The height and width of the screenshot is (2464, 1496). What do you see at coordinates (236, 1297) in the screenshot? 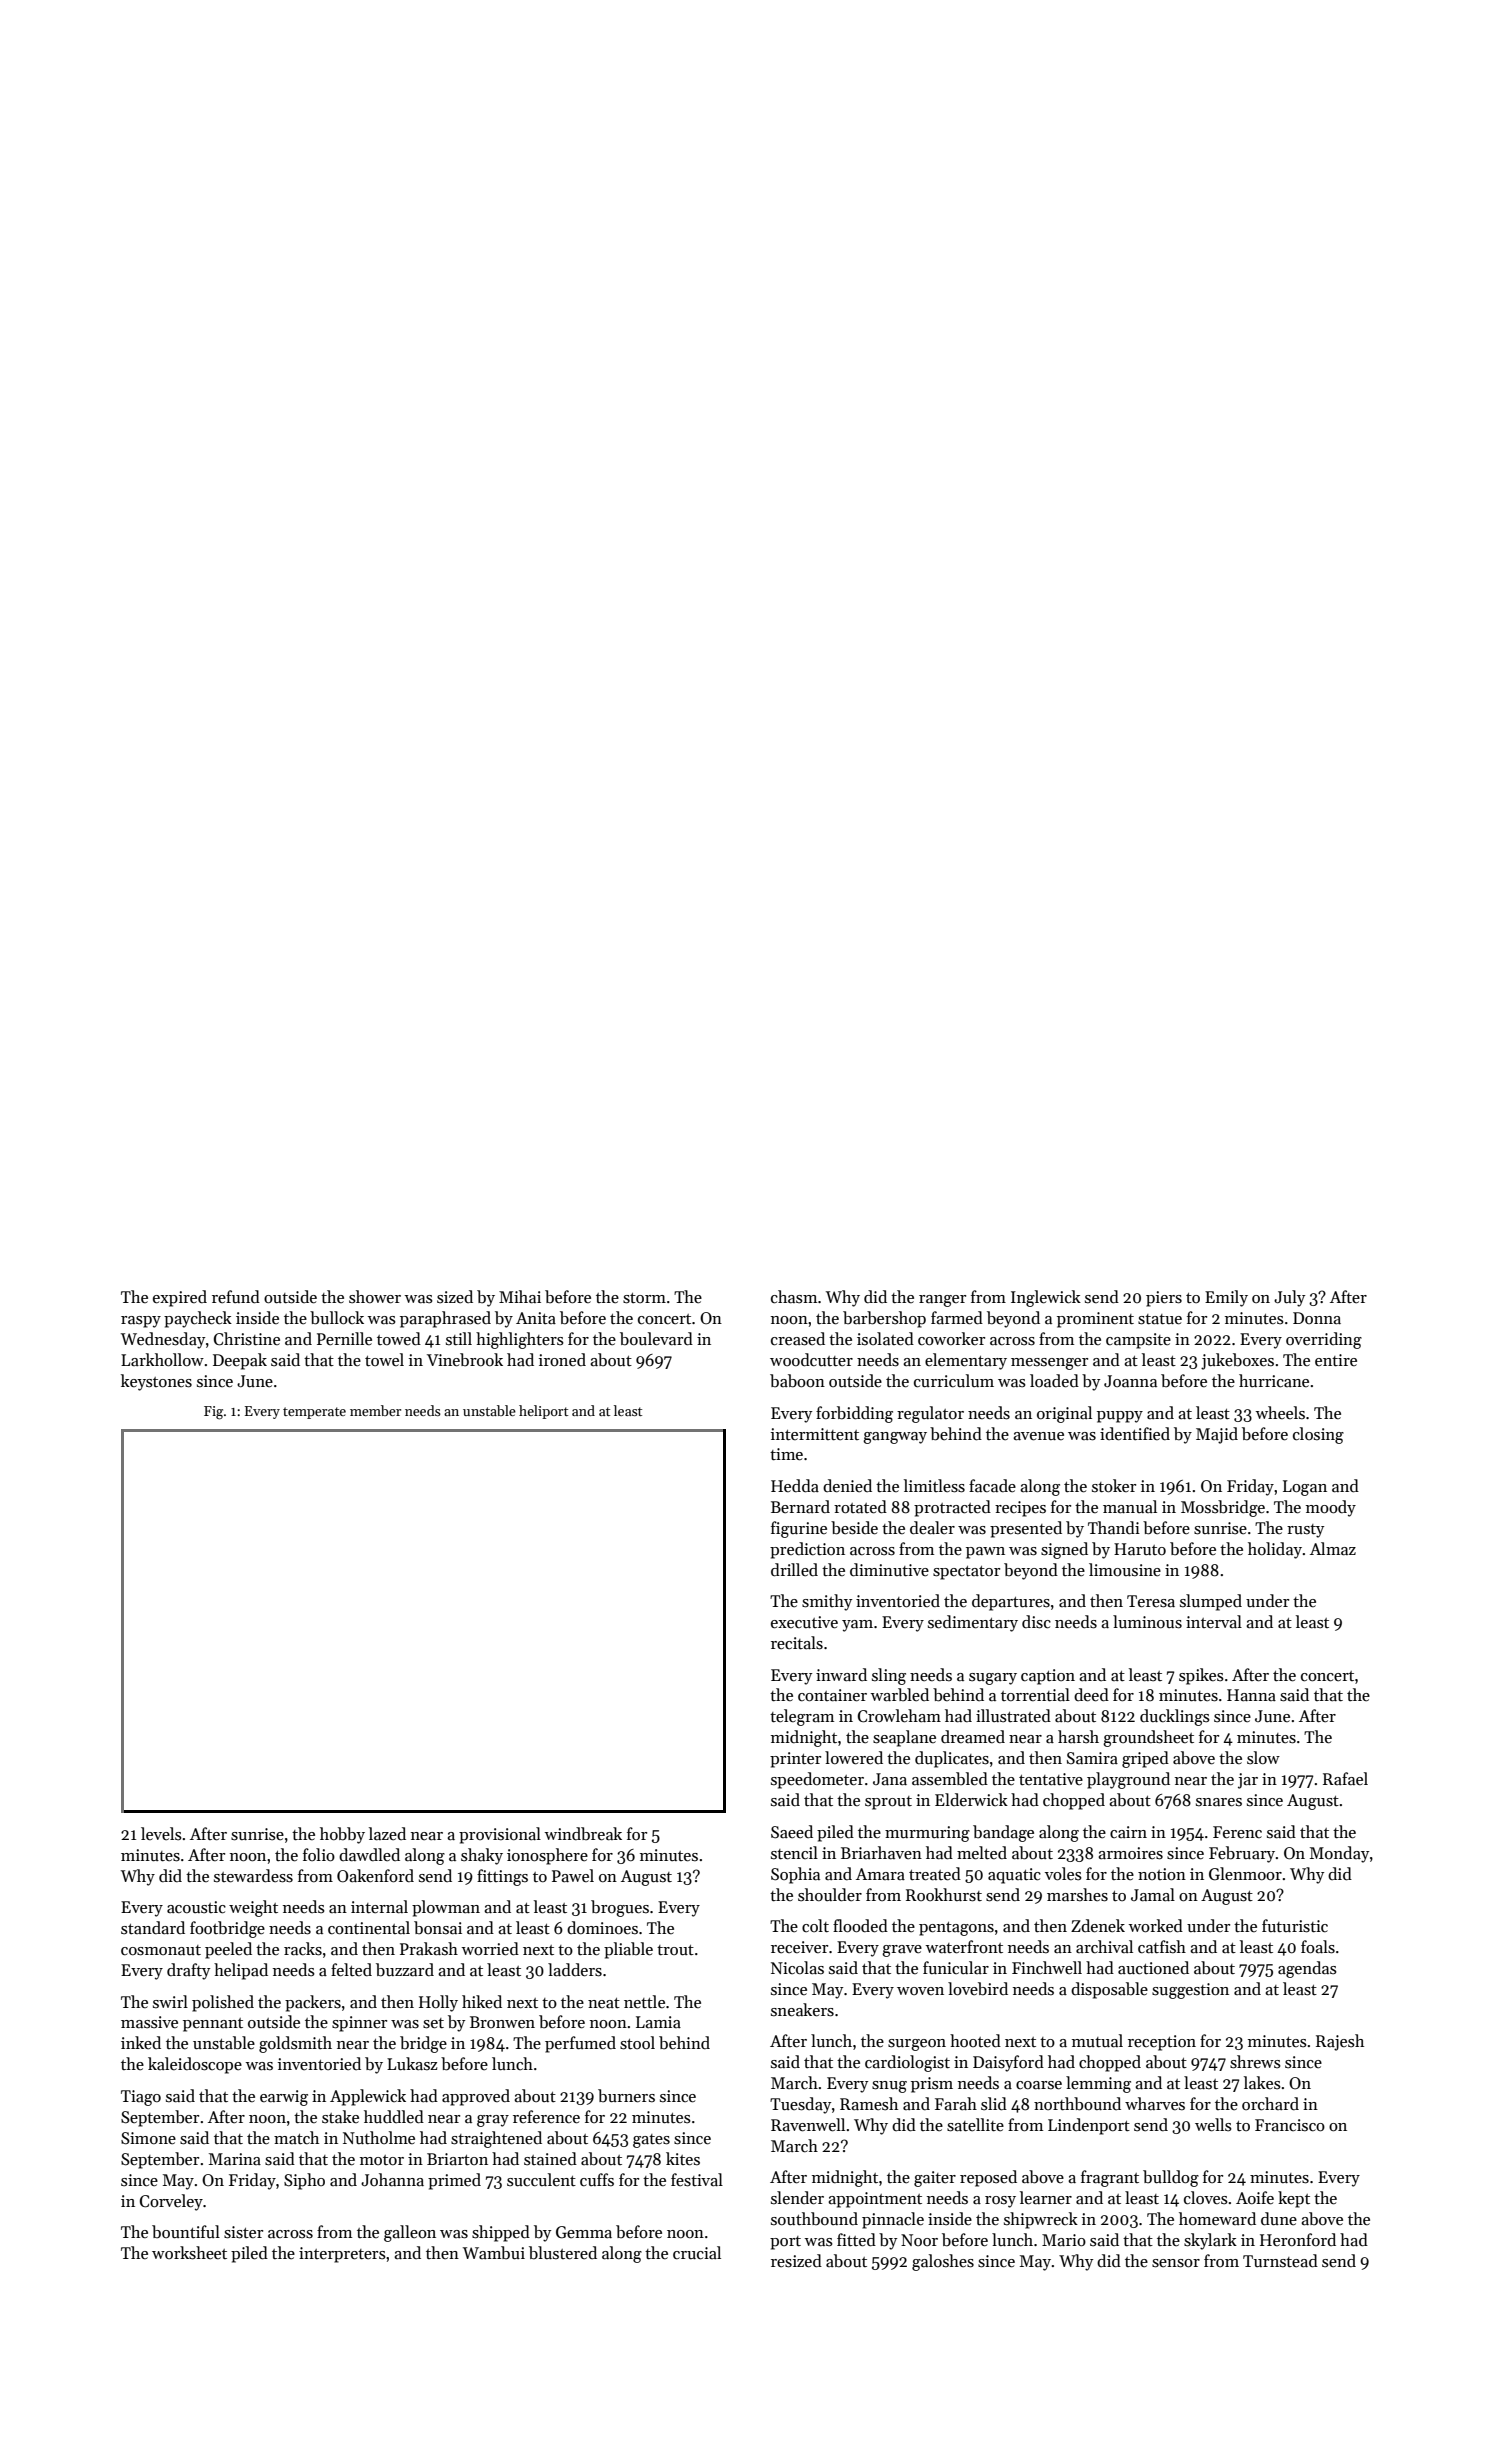
I see `refund` at bounding box center [236, 1297].
